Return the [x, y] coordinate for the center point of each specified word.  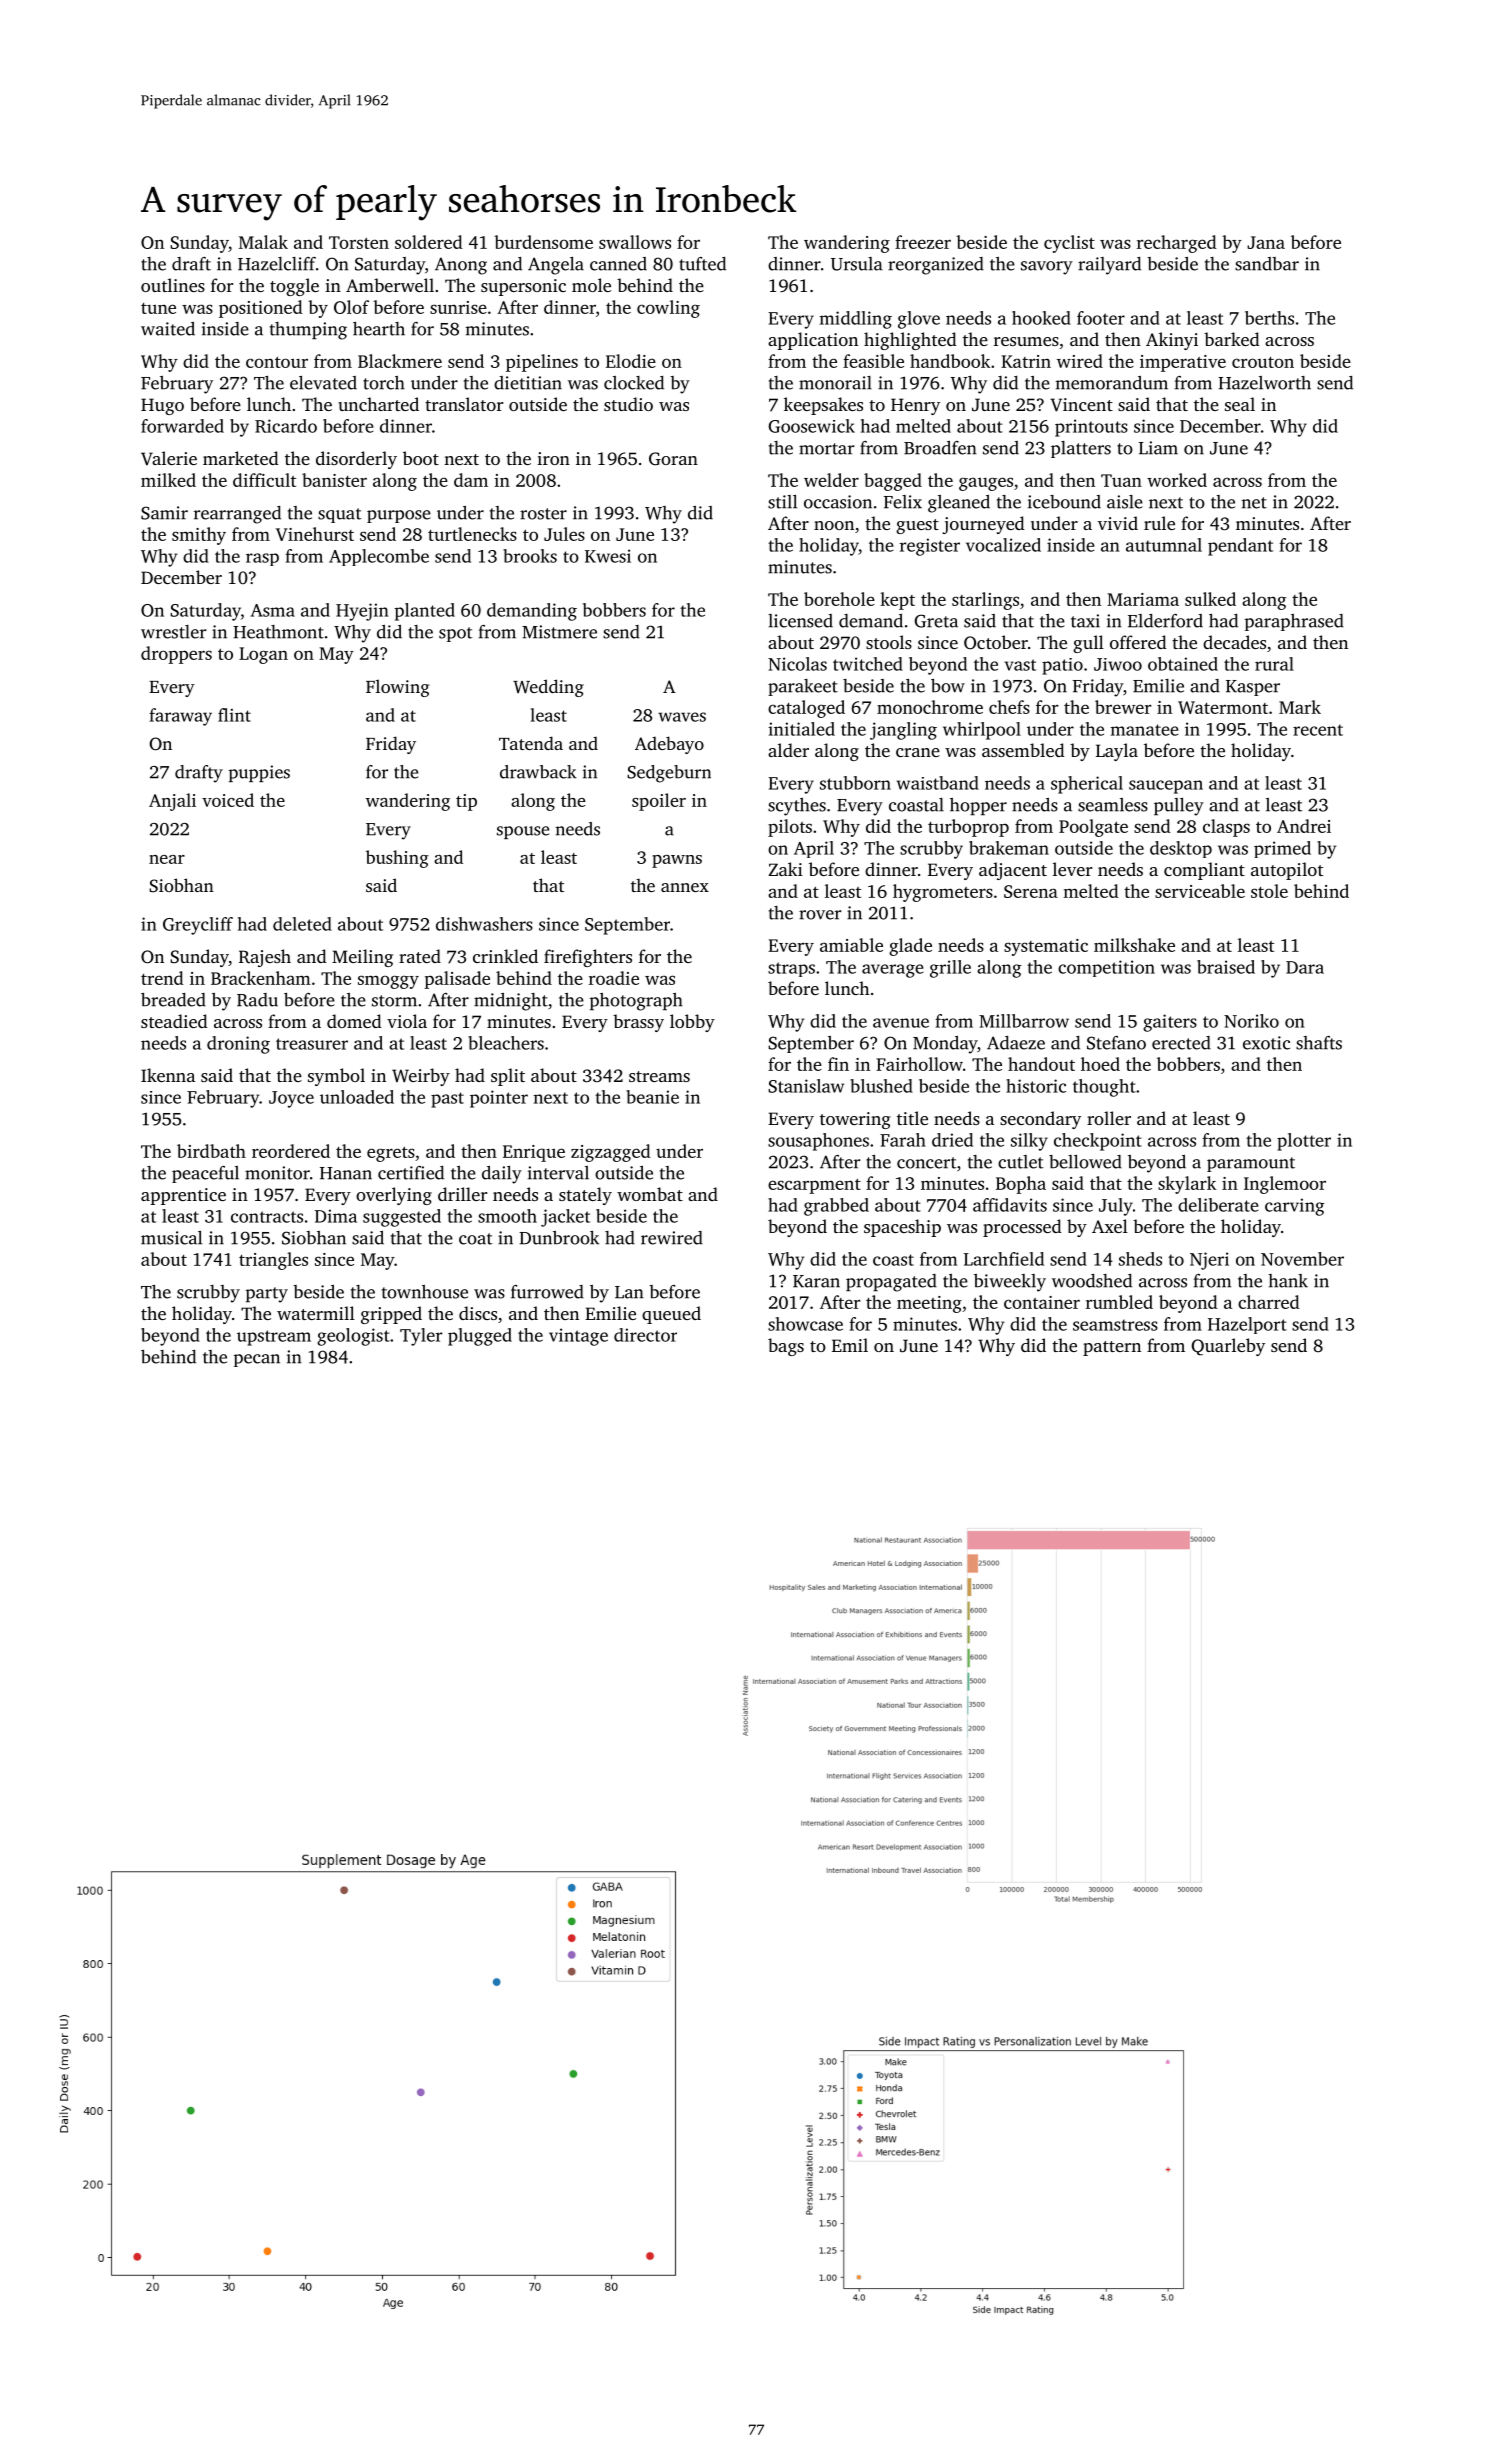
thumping [308, 331]
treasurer [312, 1044]
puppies [259, 773]
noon [834, 525]
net [1254, 503]
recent [1318, 730]
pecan [257, 1360]
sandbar [1267, 264]
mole [591, 285]
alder [788, 750]
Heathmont [278, 632]
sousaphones [818, 1142]
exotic [1266, 1043]
